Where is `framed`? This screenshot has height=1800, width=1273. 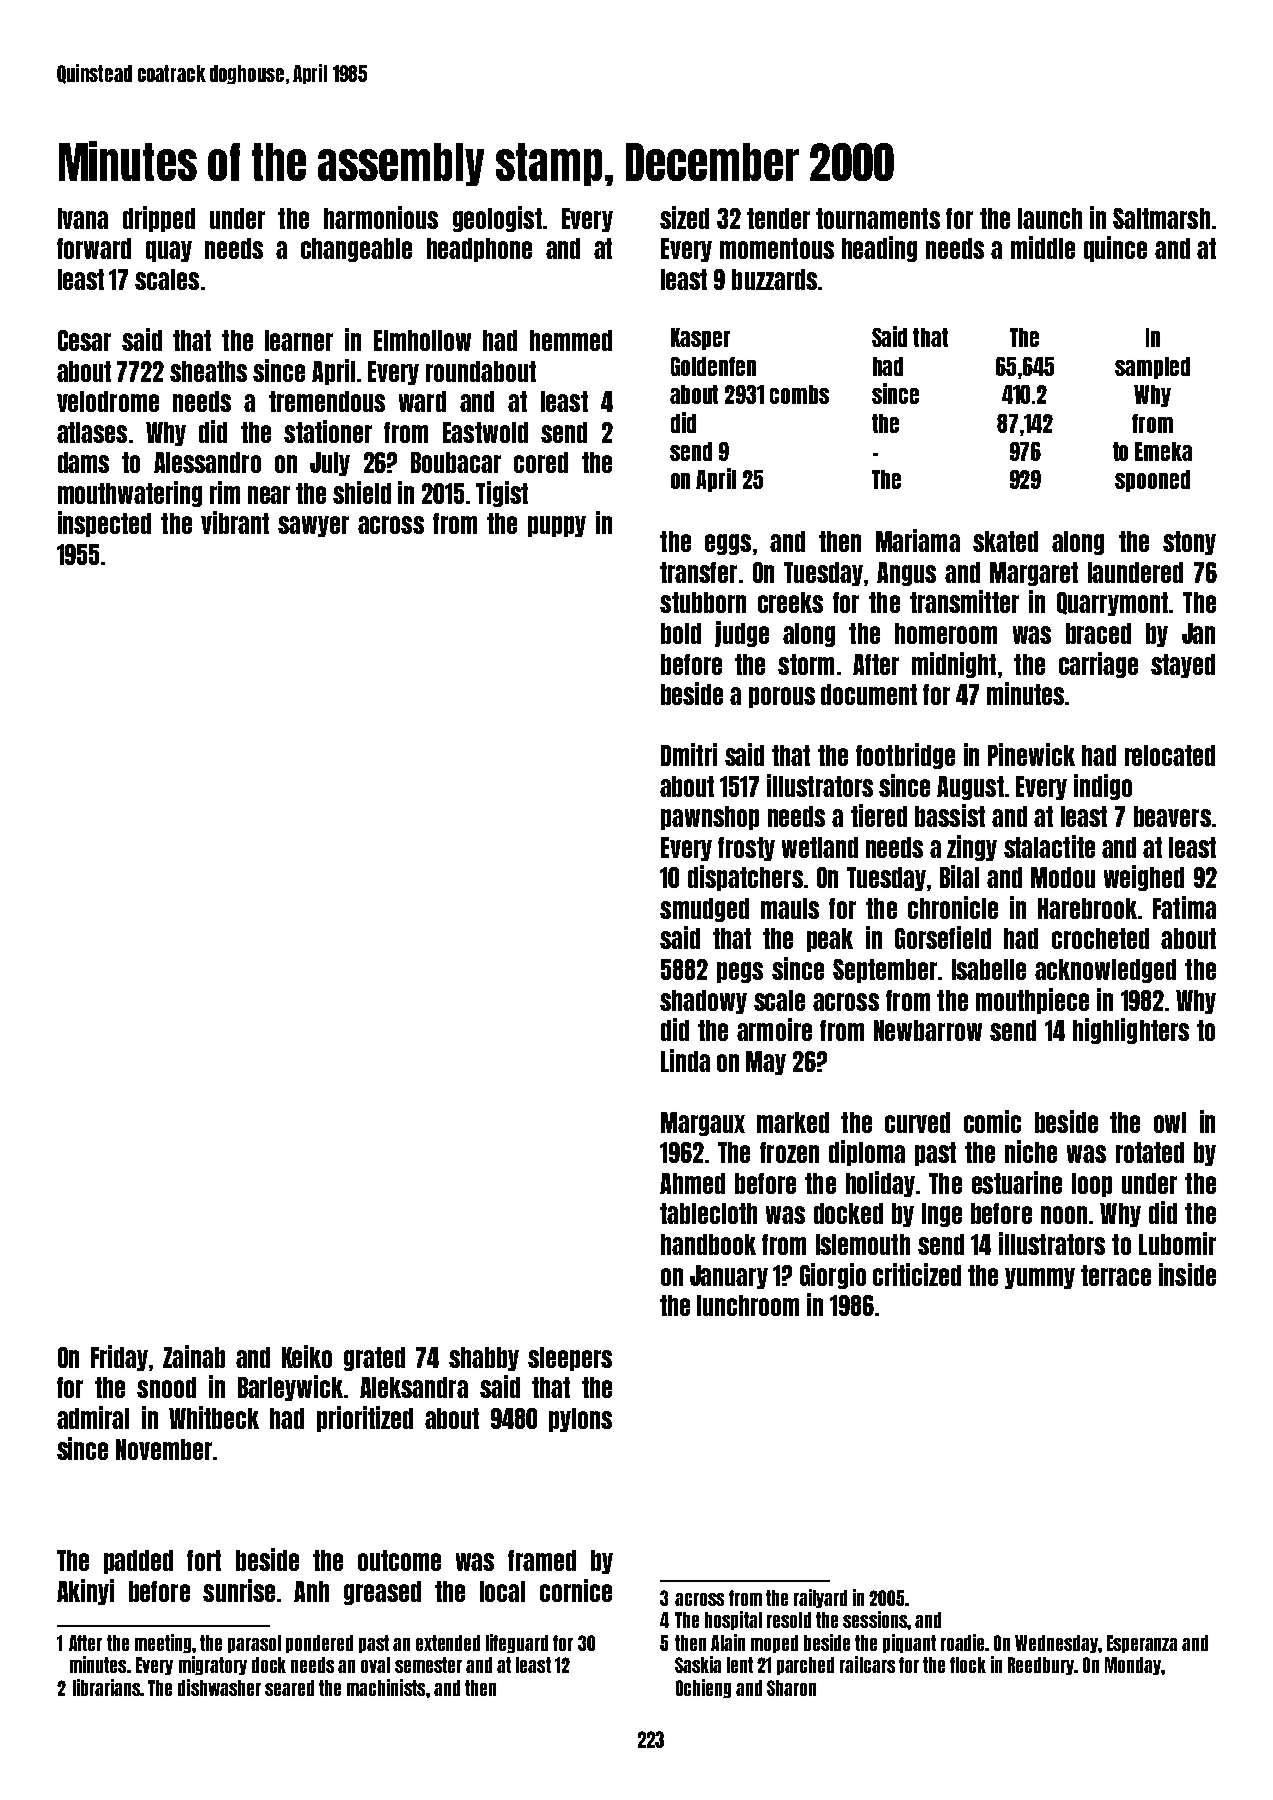 framed is located at coordinates (542, 1560).
